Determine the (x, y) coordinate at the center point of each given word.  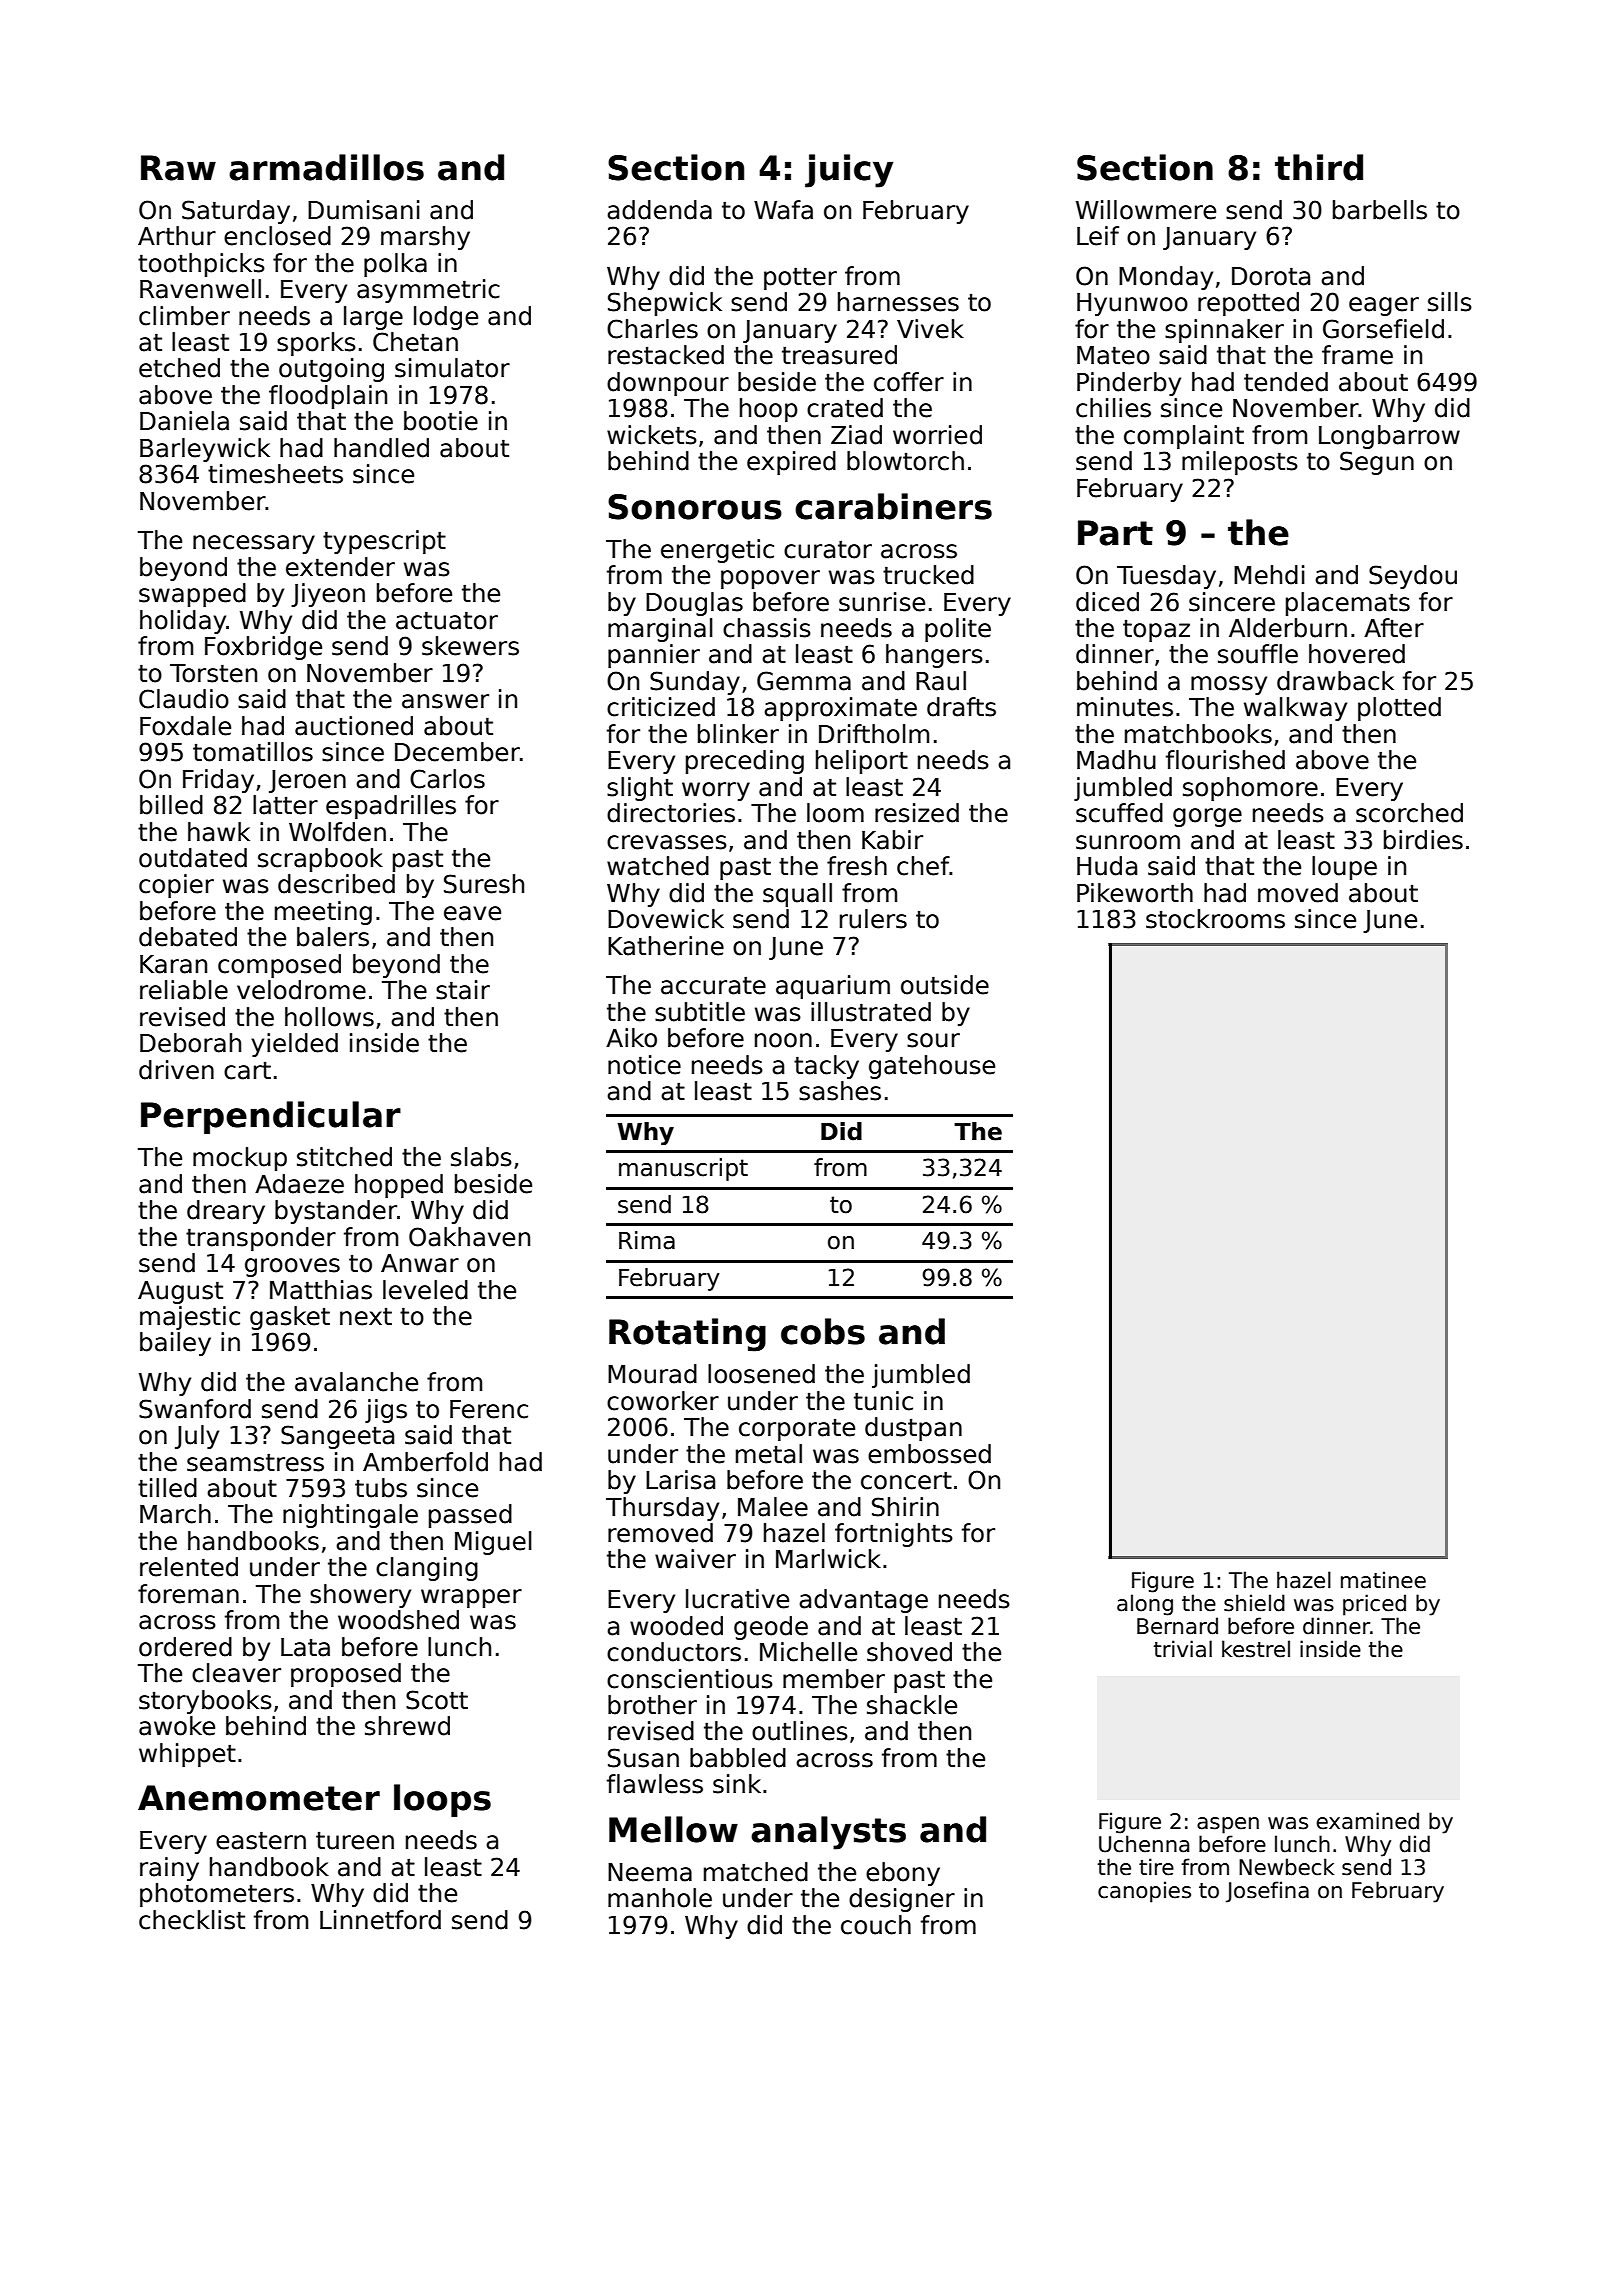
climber (184, 316)
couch (876, 1925)
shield (1254, 1603)
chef (923, 866)
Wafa (783, 210)
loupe (1344, 868)
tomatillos (253, 752)
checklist (192, 1920)
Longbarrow (1389, 437)
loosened (761, 1374)
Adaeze (299, 1184)
